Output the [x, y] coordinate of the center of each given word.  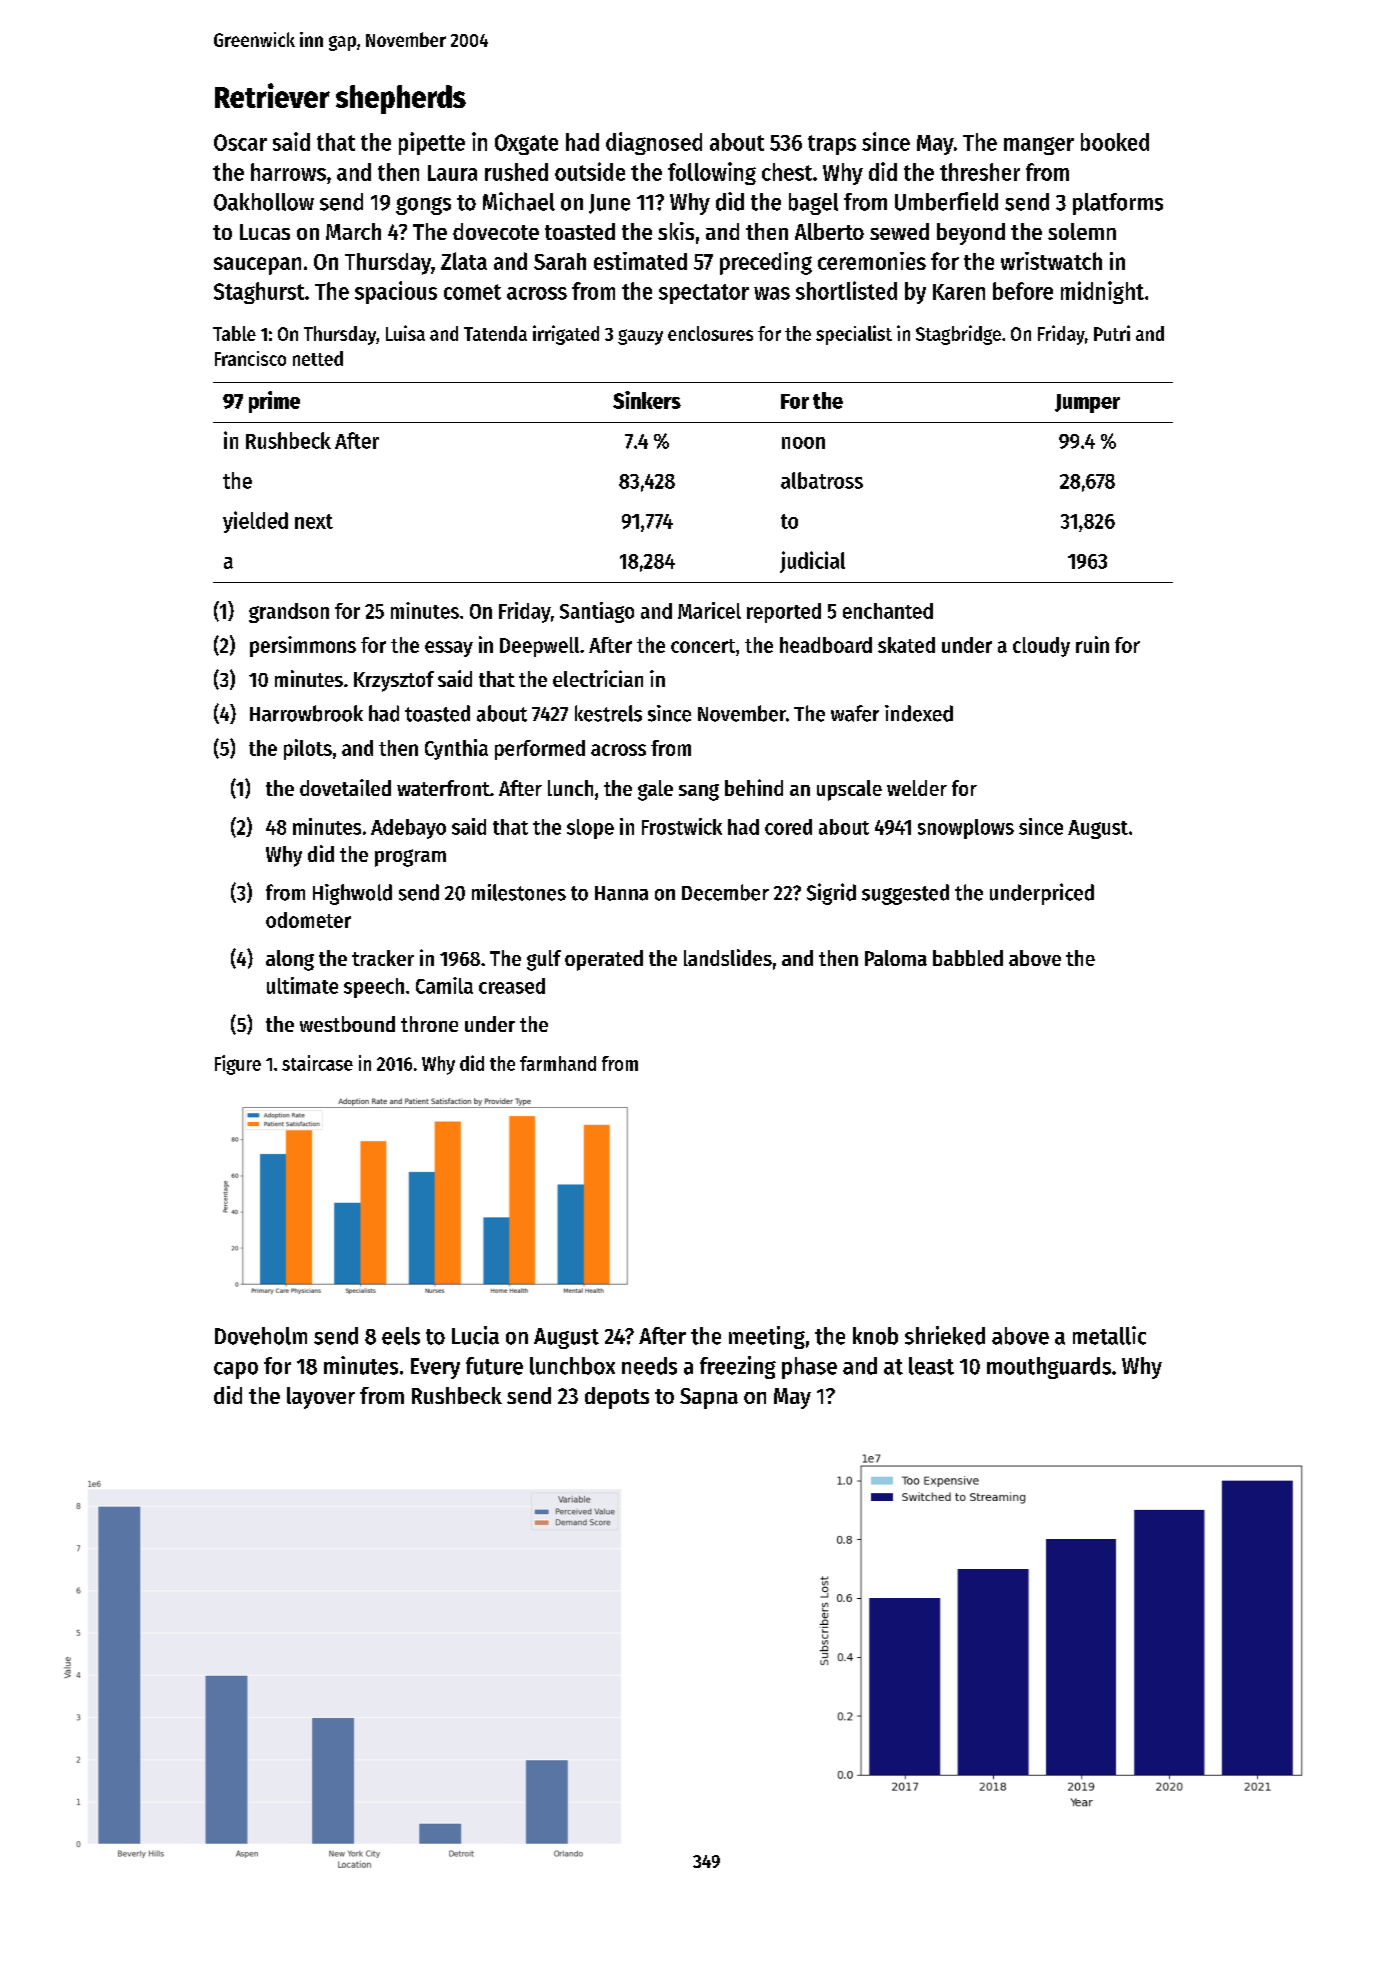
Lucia [475, 1335]
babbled [968, 958]
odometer [308, 920]
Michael [519, 201]
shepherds [401, 99]
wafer [855, 713]
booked [1115, 142]
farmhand [558, 1063]
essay [449, 649]
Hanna [621, 893]
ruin [1092, 644]
